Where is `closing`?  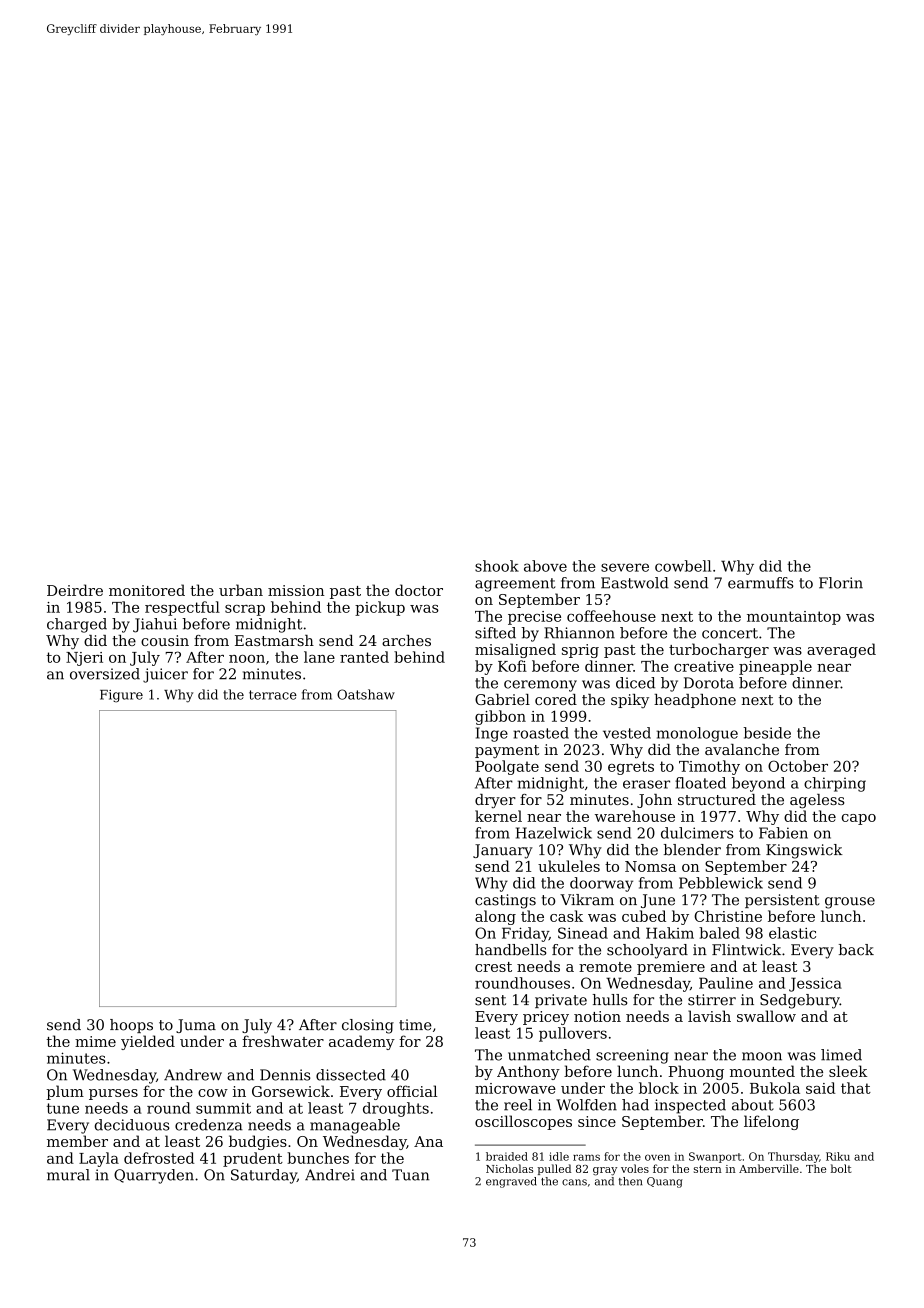 closing is located at coordinates (368, 1026).
